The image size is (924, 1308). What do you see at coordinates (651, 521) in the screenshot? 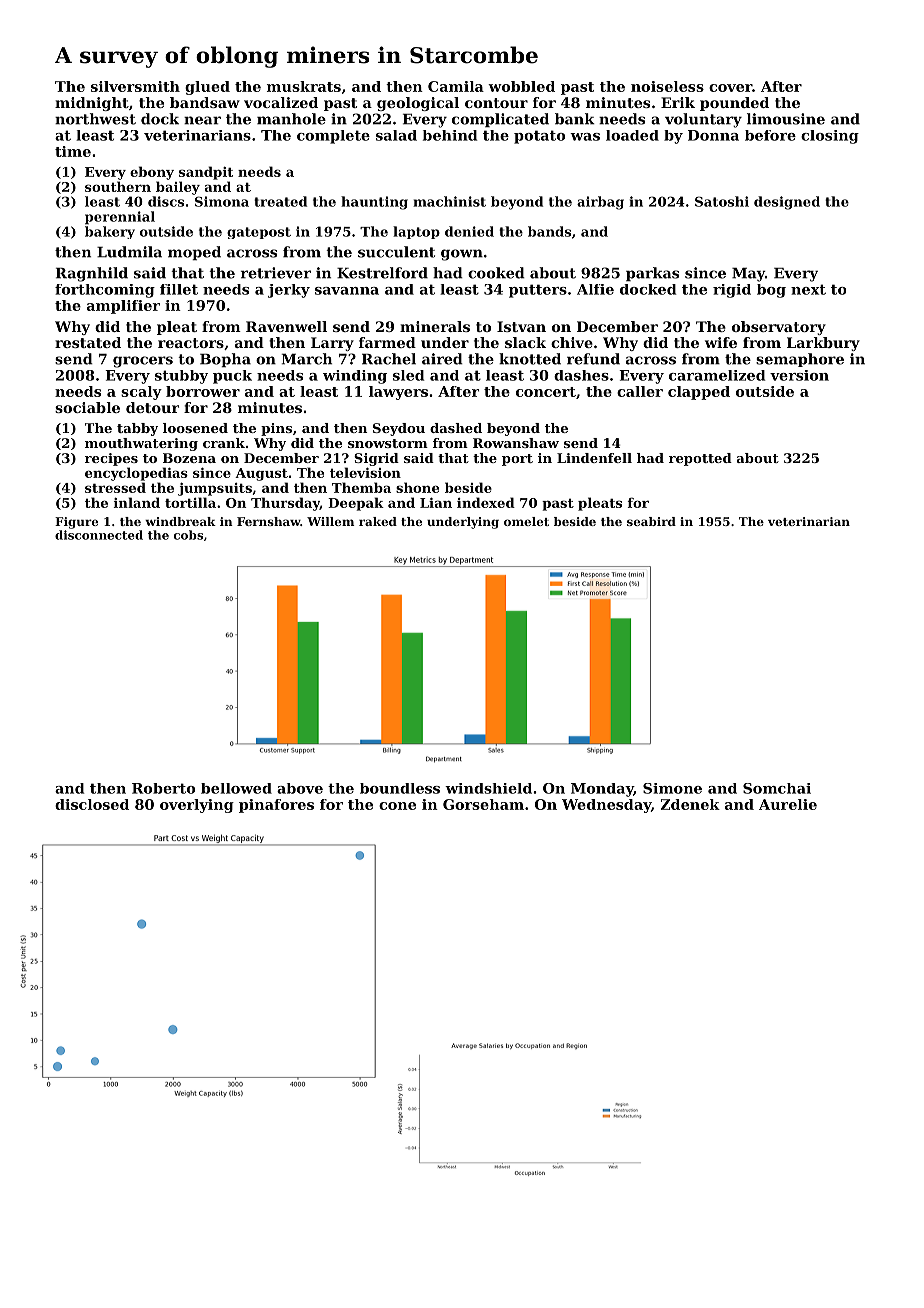
I see `seabird` at bounding box center [651, 521].
